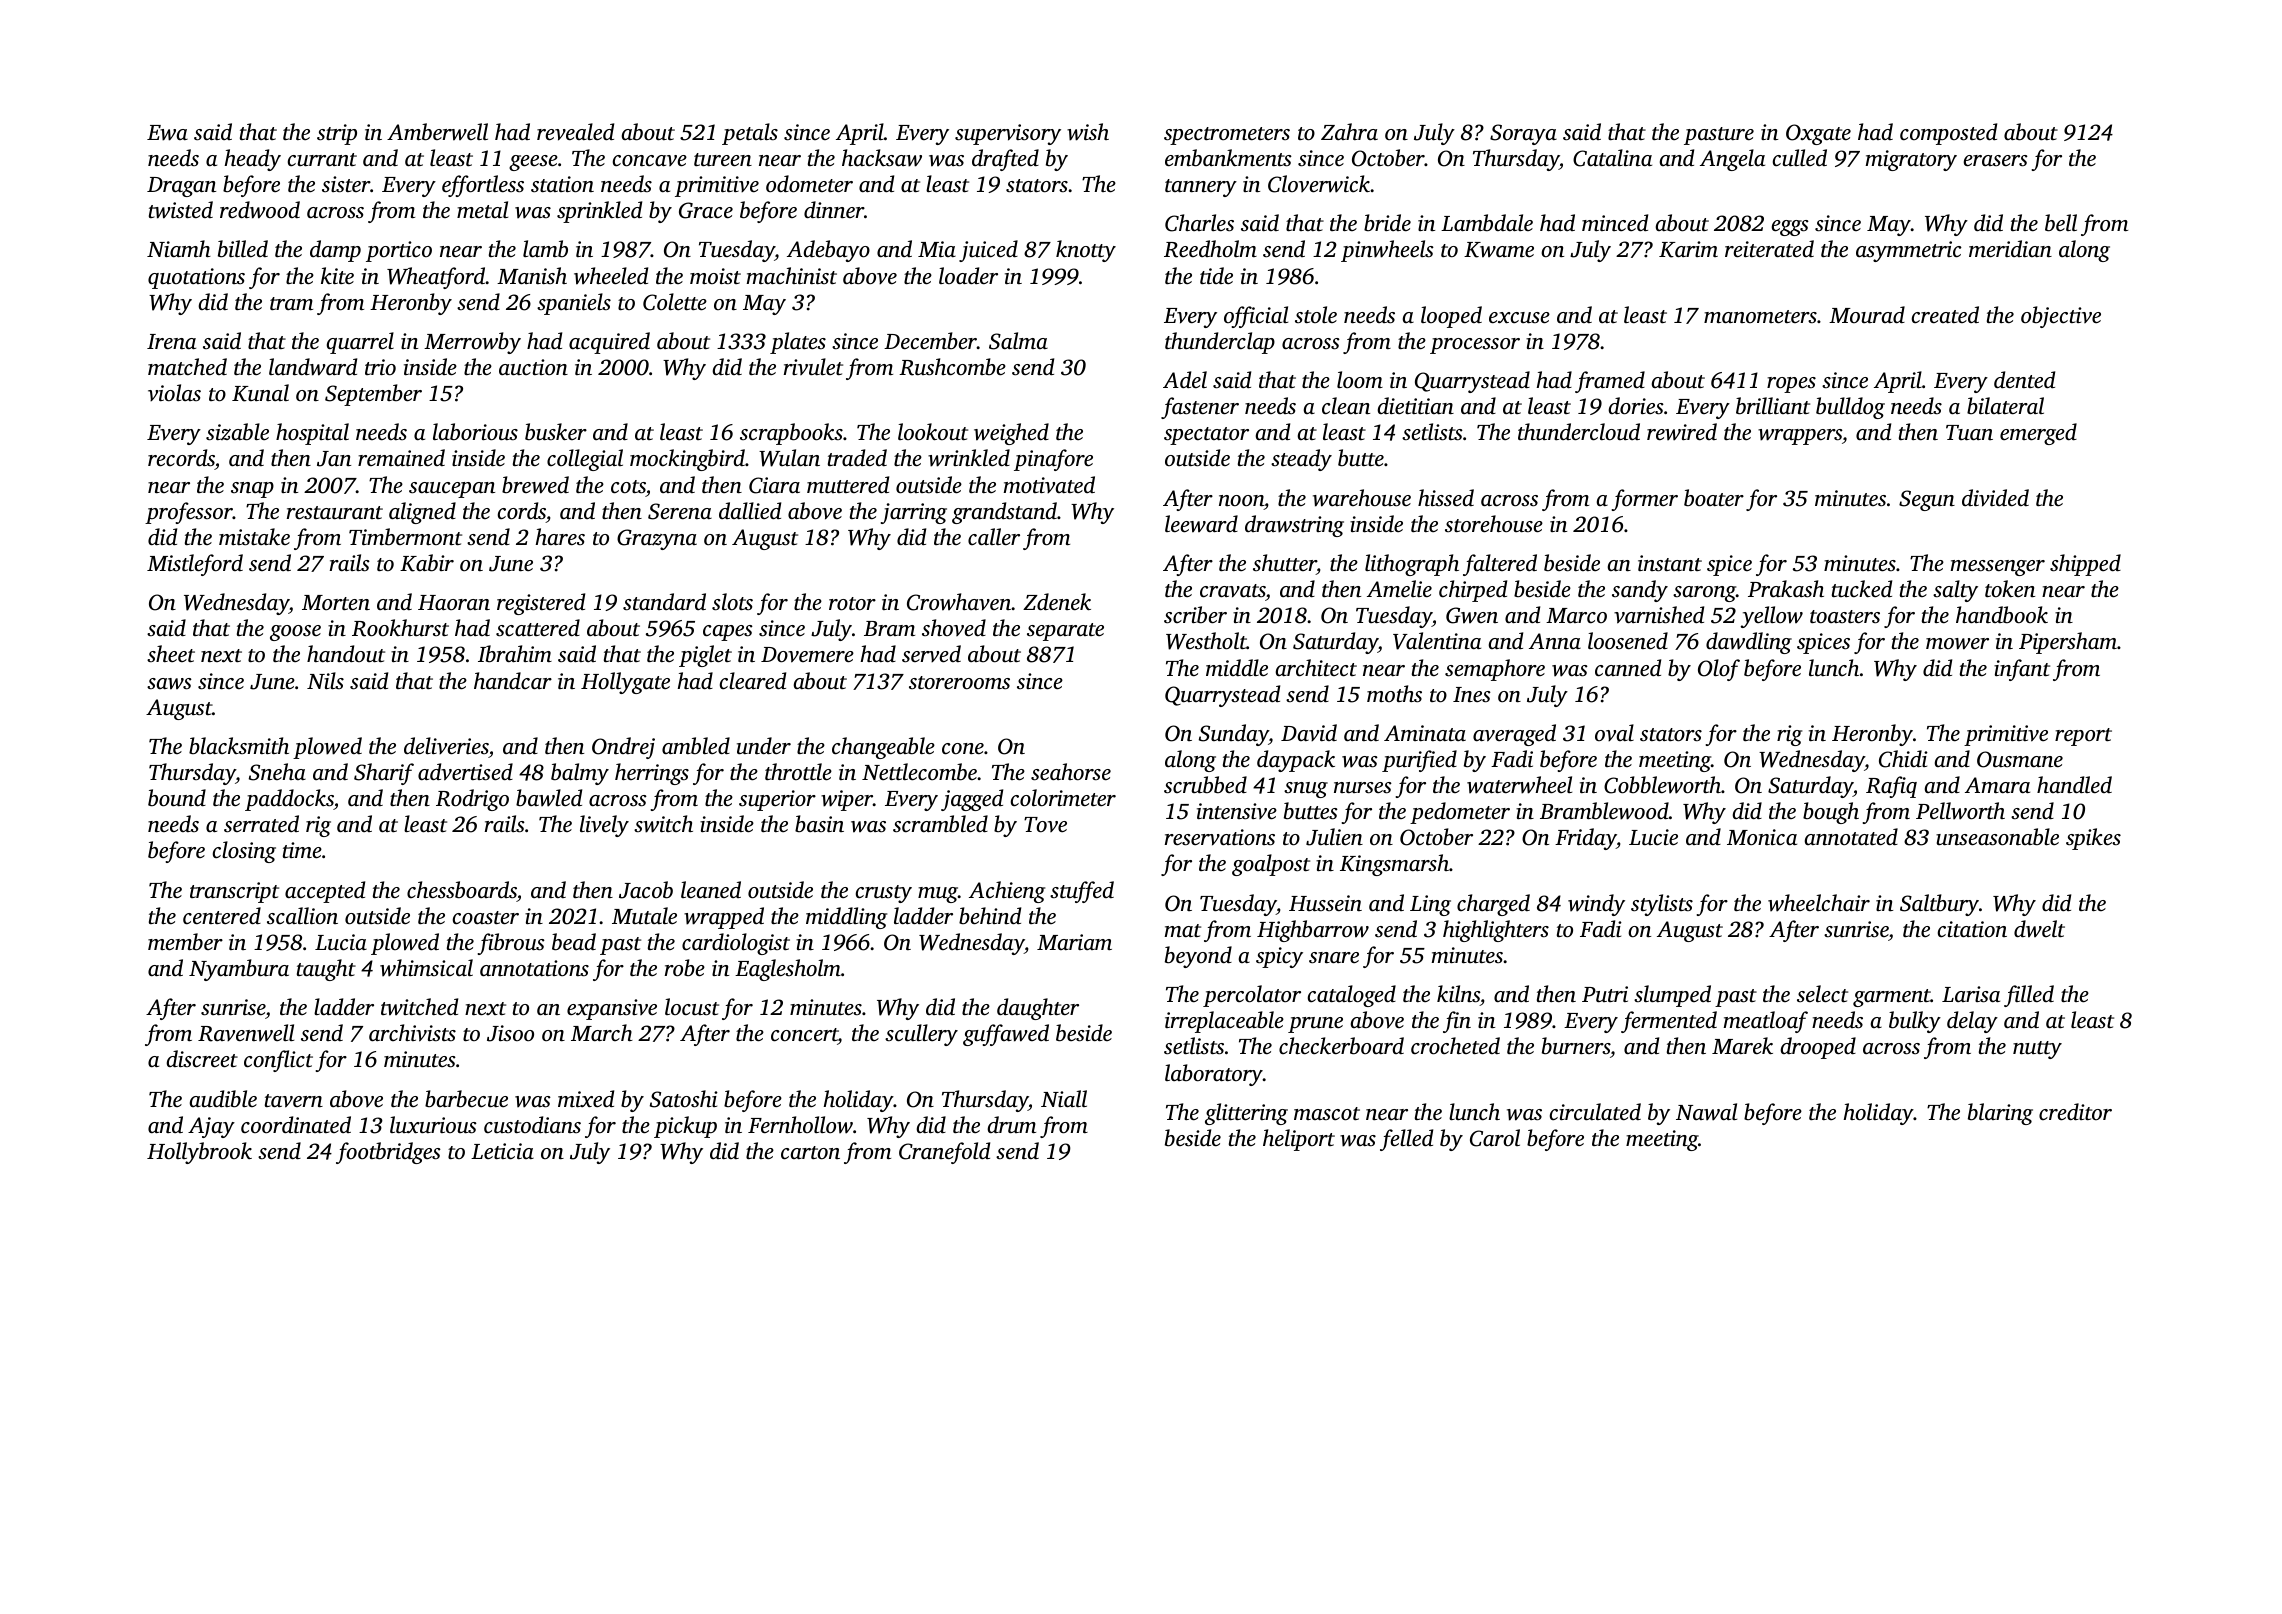 The height and width of the screenshot is (1614, 2282). Describe the element at coordinates (189, 513) in the screenshot. I see `professor` at that location.
